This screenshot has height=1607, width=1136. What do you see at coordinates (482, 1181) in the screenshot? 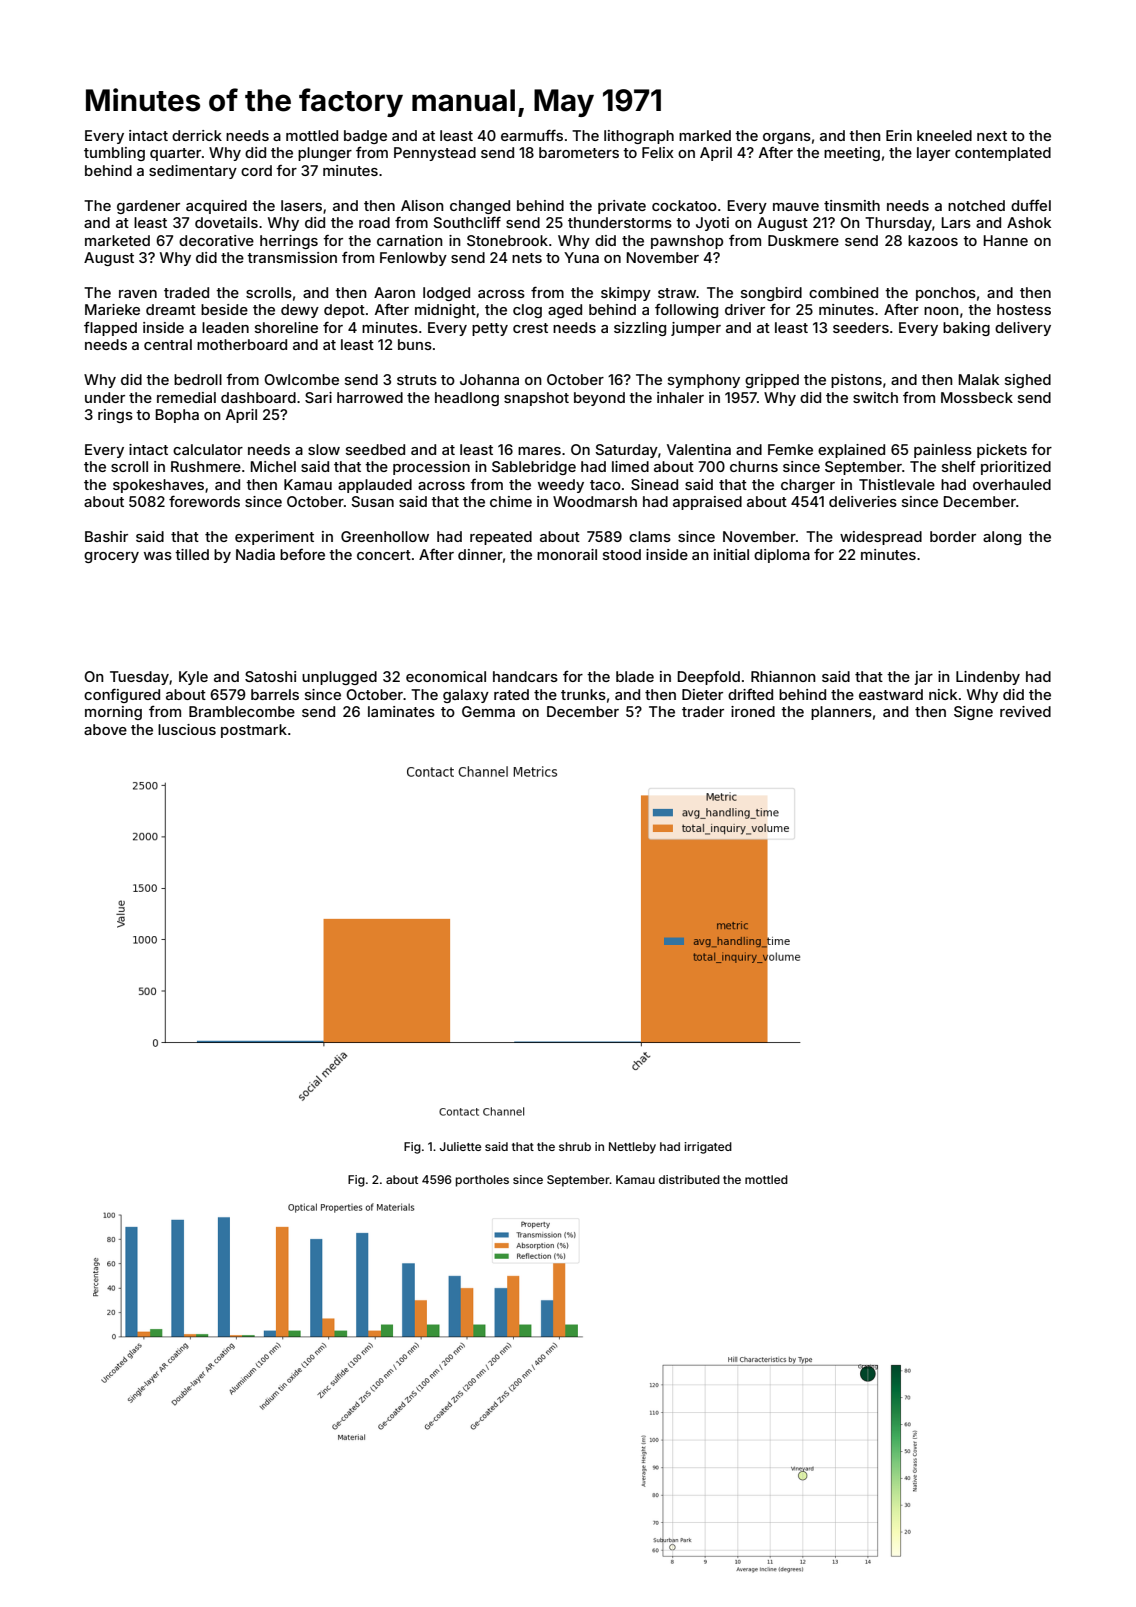
I see `portholes` at bounding box center [482, 1181].
